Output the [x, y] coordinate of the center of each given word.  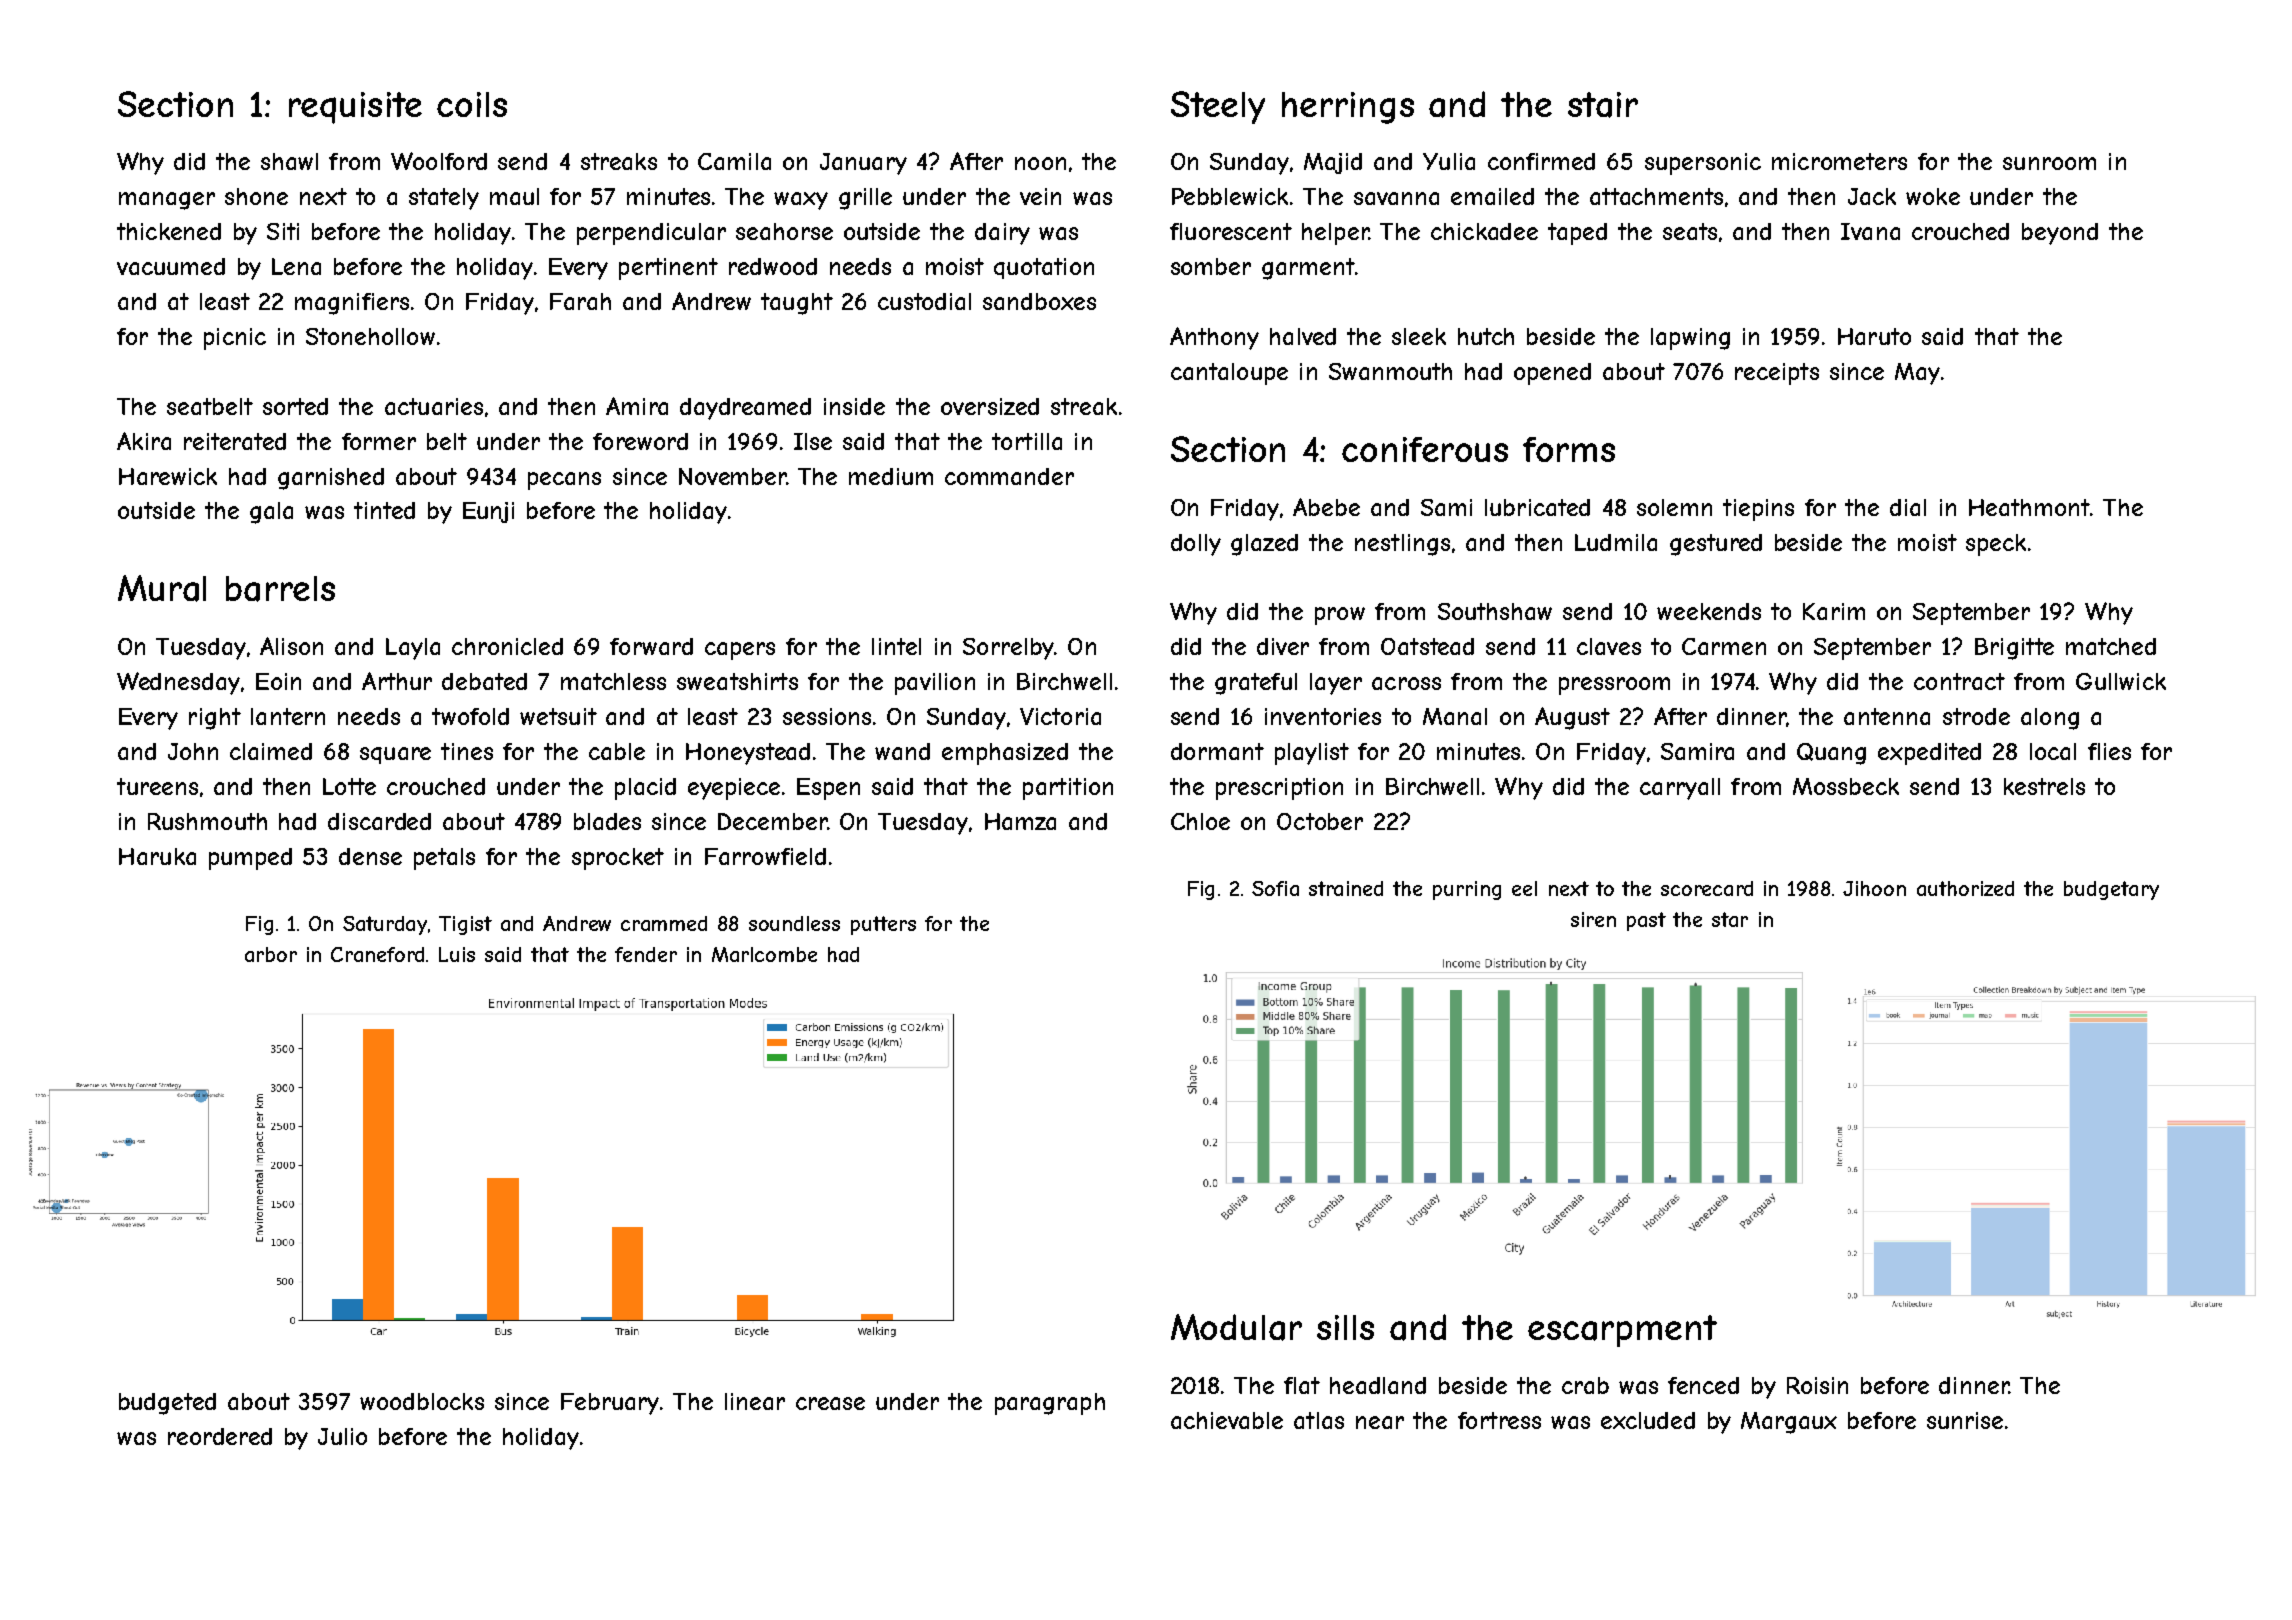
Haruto [1874, 336]
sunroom [2049, 163]
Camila [734, 161]
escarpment [1622, 1331]
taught [797, 304]
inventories [1323, 716]
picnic [235, 339]
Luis [457, 954]
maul [514, 196]
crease [830, 1403]
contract [1959, 681]
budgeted [167, 1404]
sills [1345, 1327]
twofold [470, 716]
